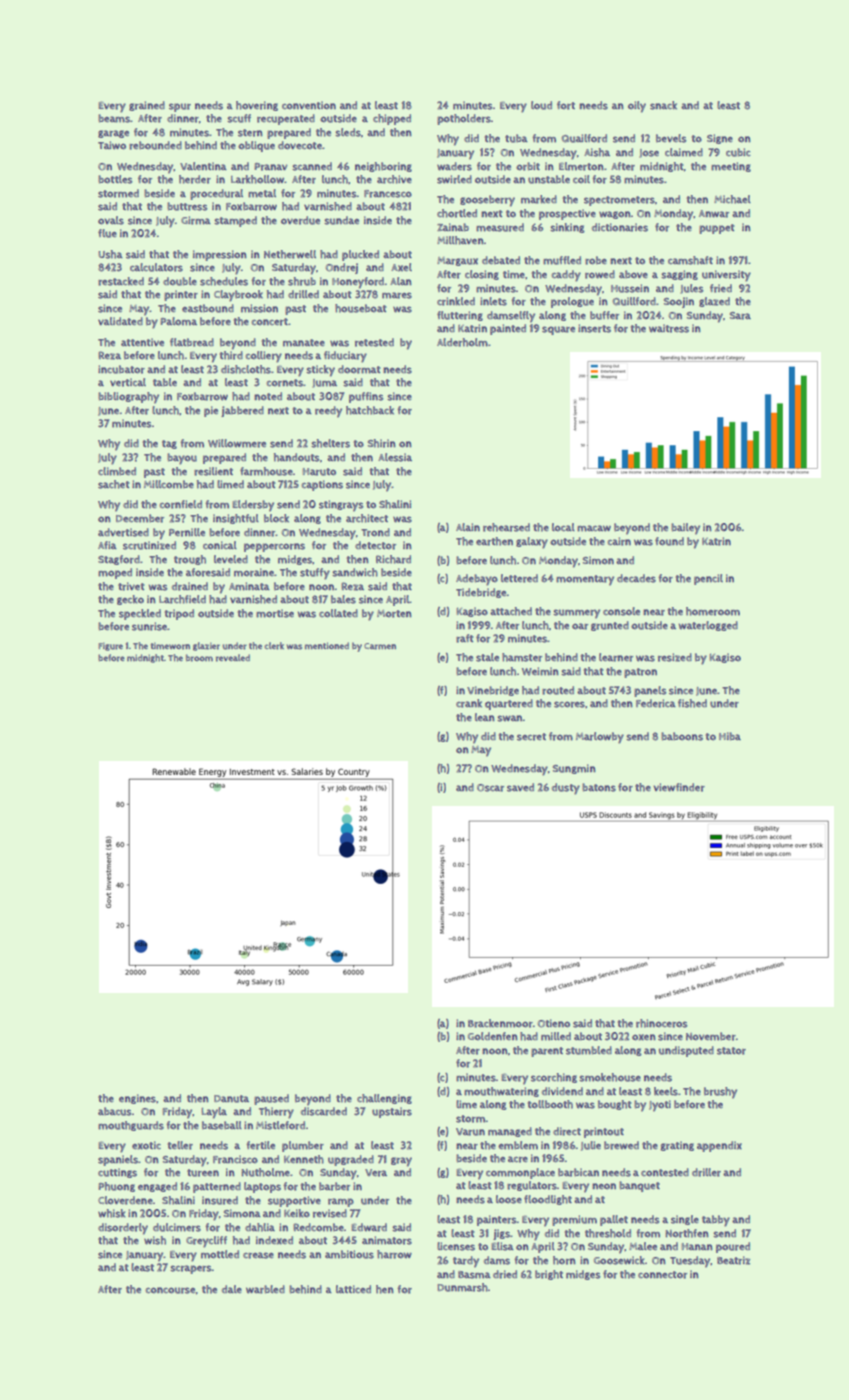 The width and height of the page is (849, 1400). Describe the element at coordinates (233, 658) in the page. I see `revealed` at that location.
